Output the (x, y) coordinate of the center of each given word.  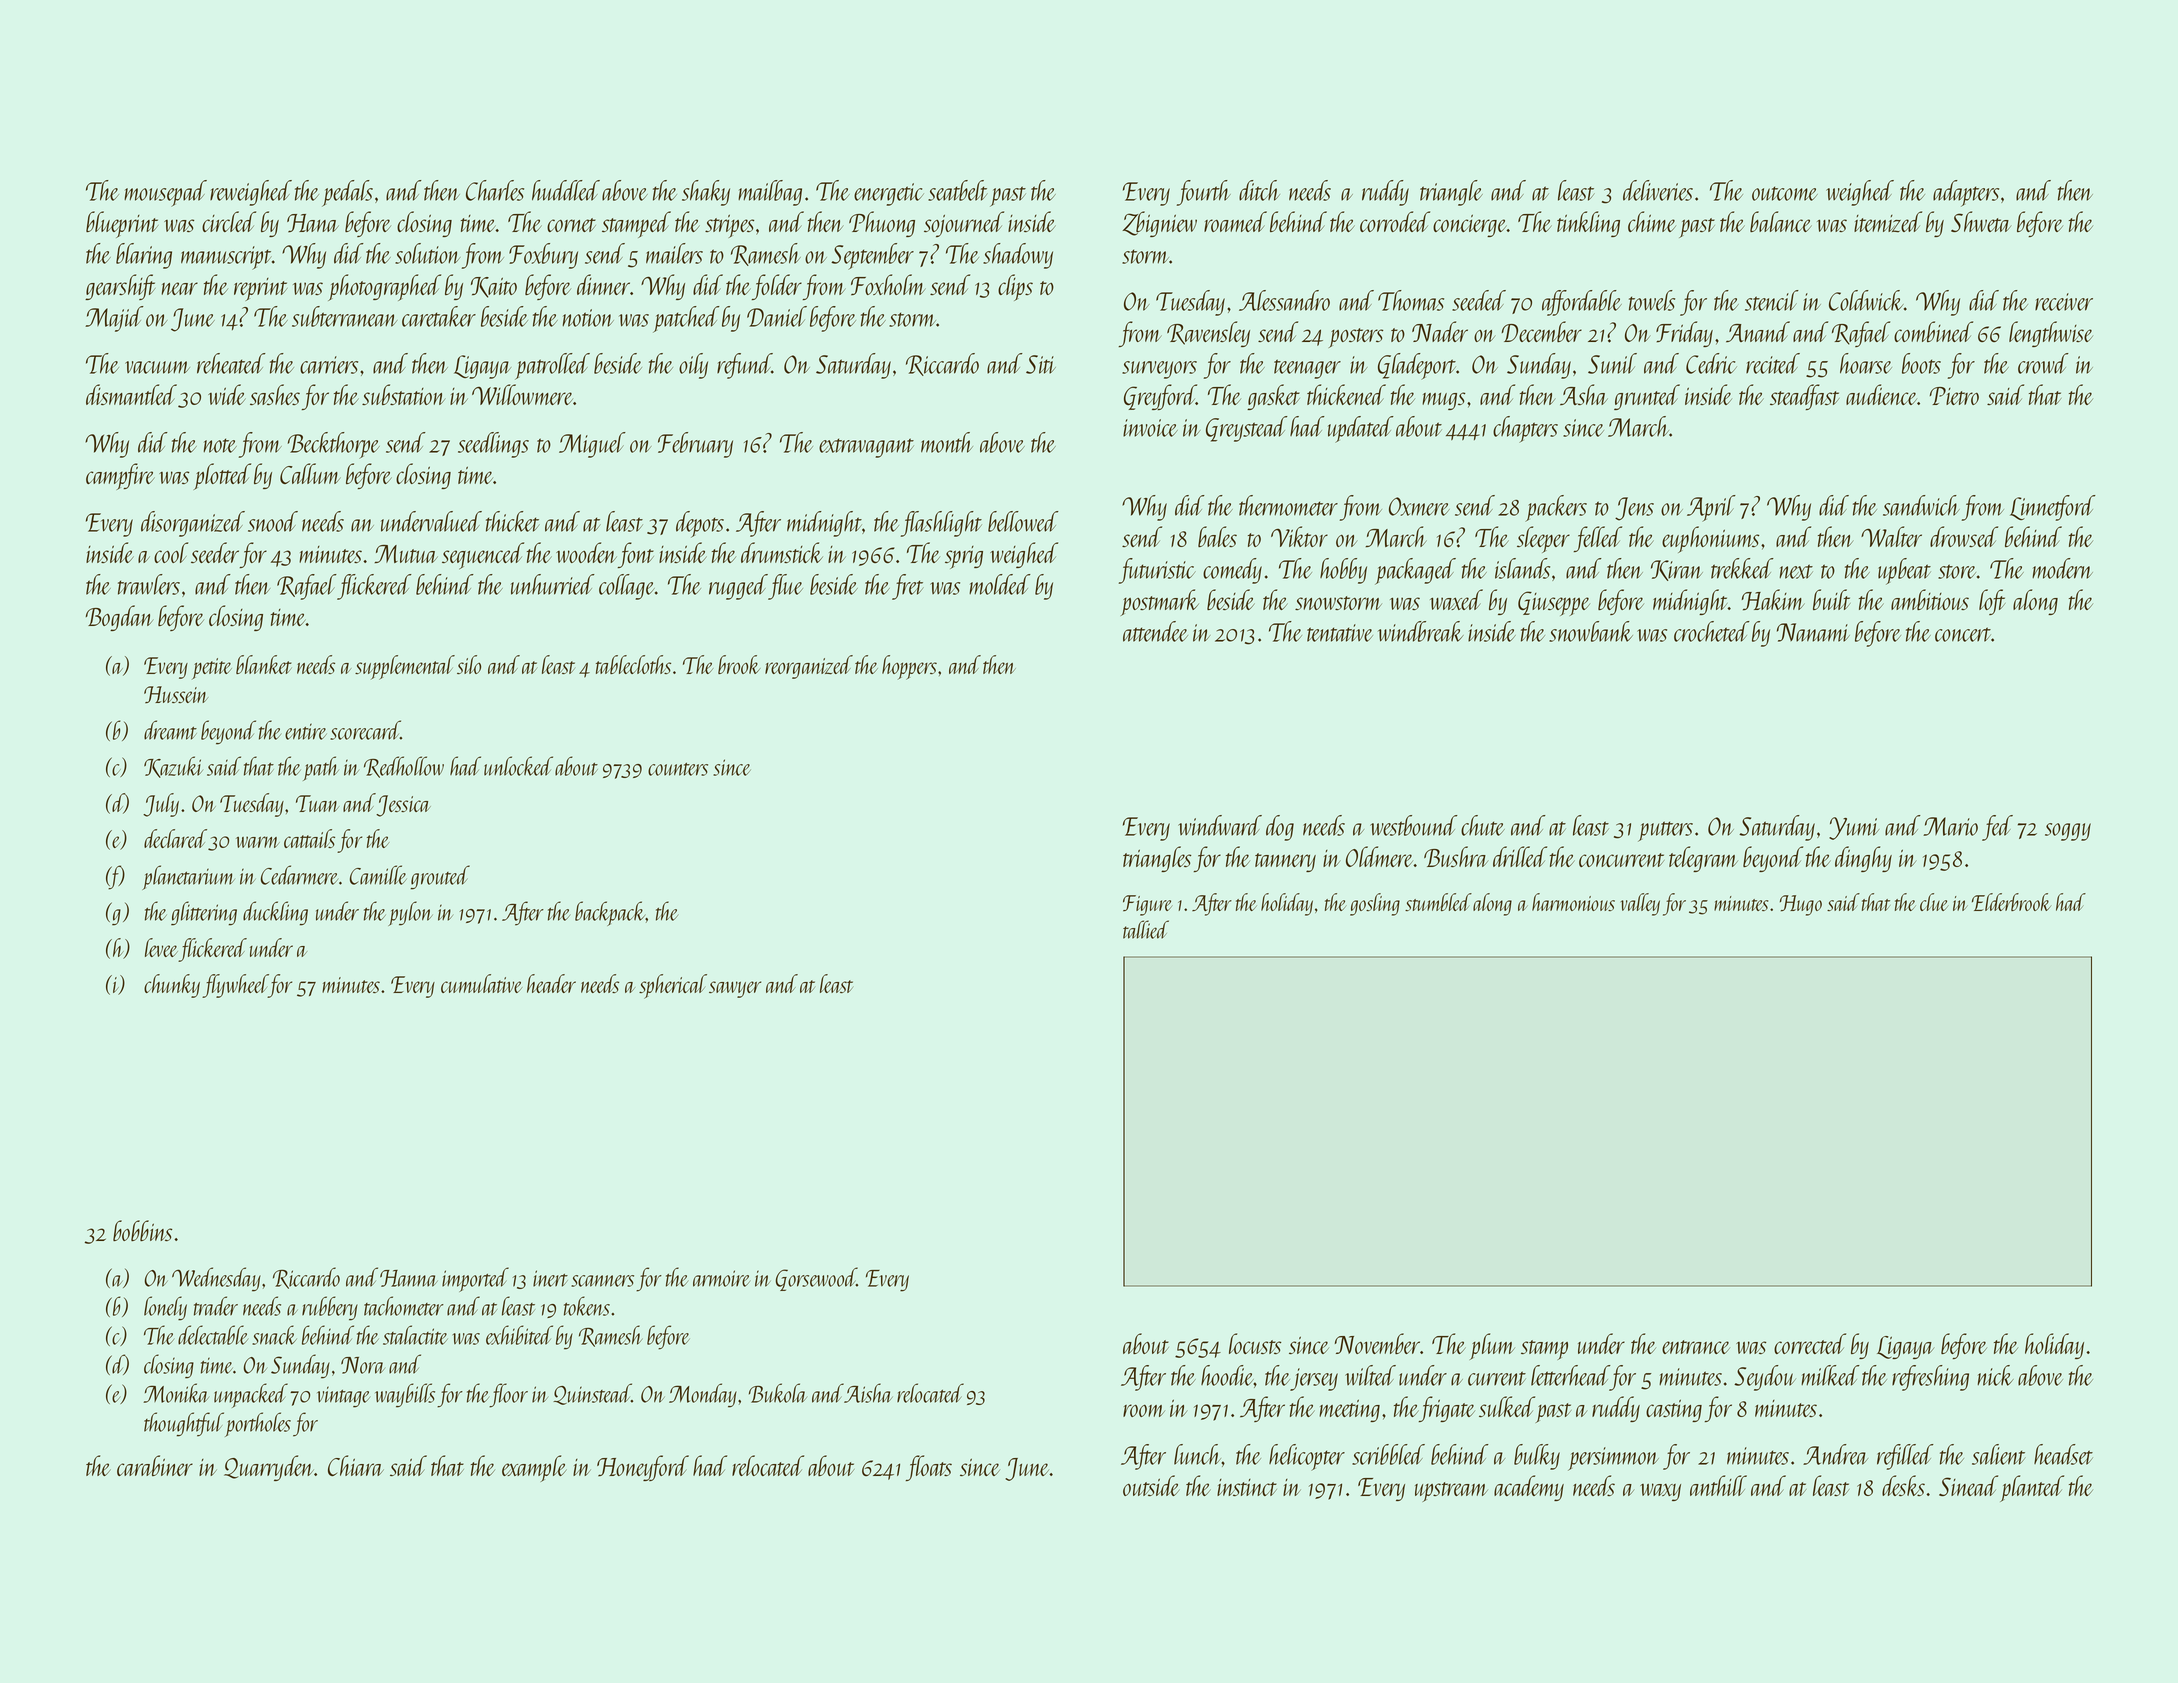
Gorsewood (816, 1279)
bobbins (142, 1230)
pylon (410, 913)
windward (1220, 825)
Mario (1950, 826)
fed (1997, 828)
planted (2032, 1488)
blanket (264, 664)
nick (1995, 1375)
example (534, 1468)
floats (929, 1468)
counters (678, 769)
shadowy (1018, 256)
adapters (1966, 193)
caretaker (439, 316)
